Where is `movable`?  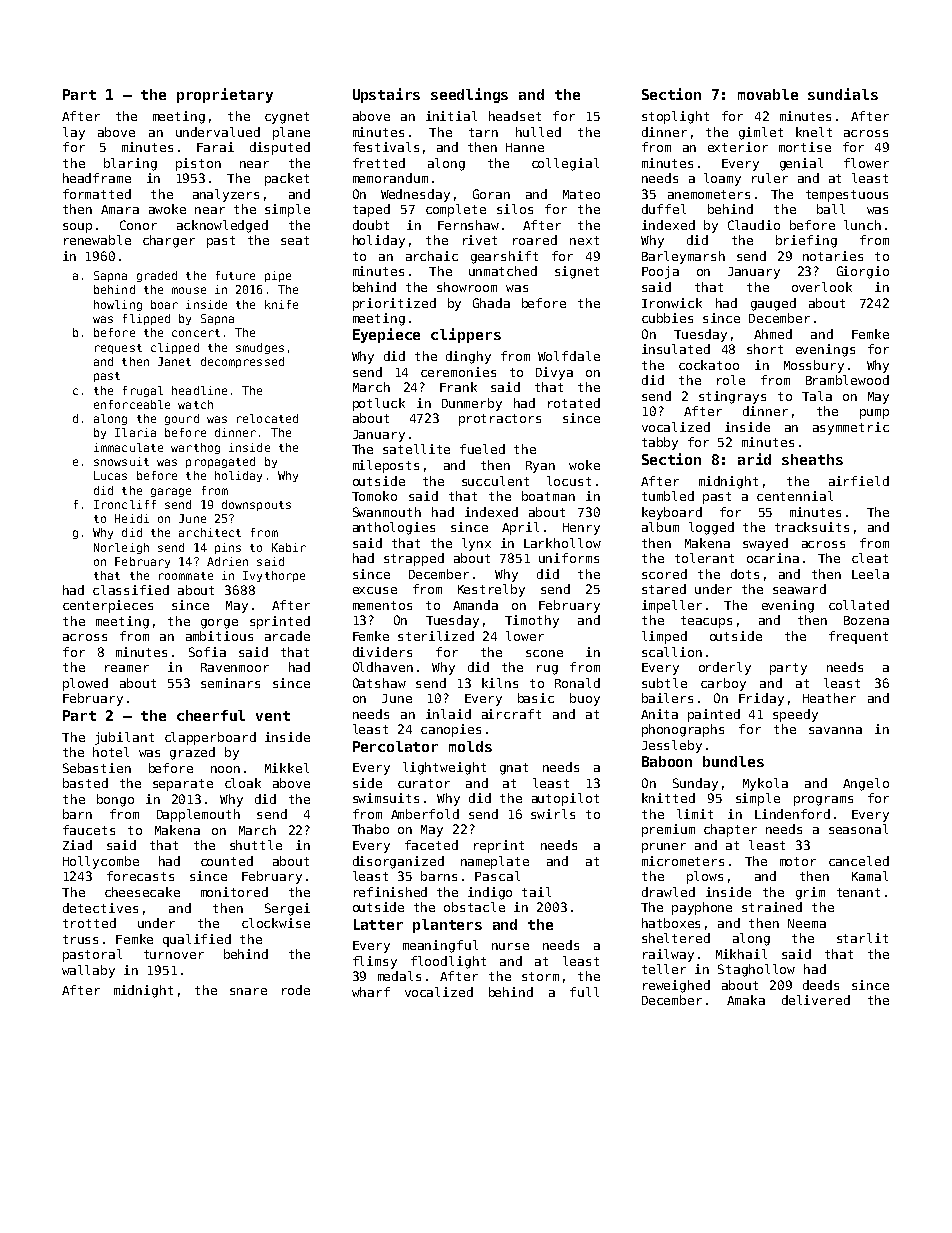
movable is located at coordinates (768, 94).
